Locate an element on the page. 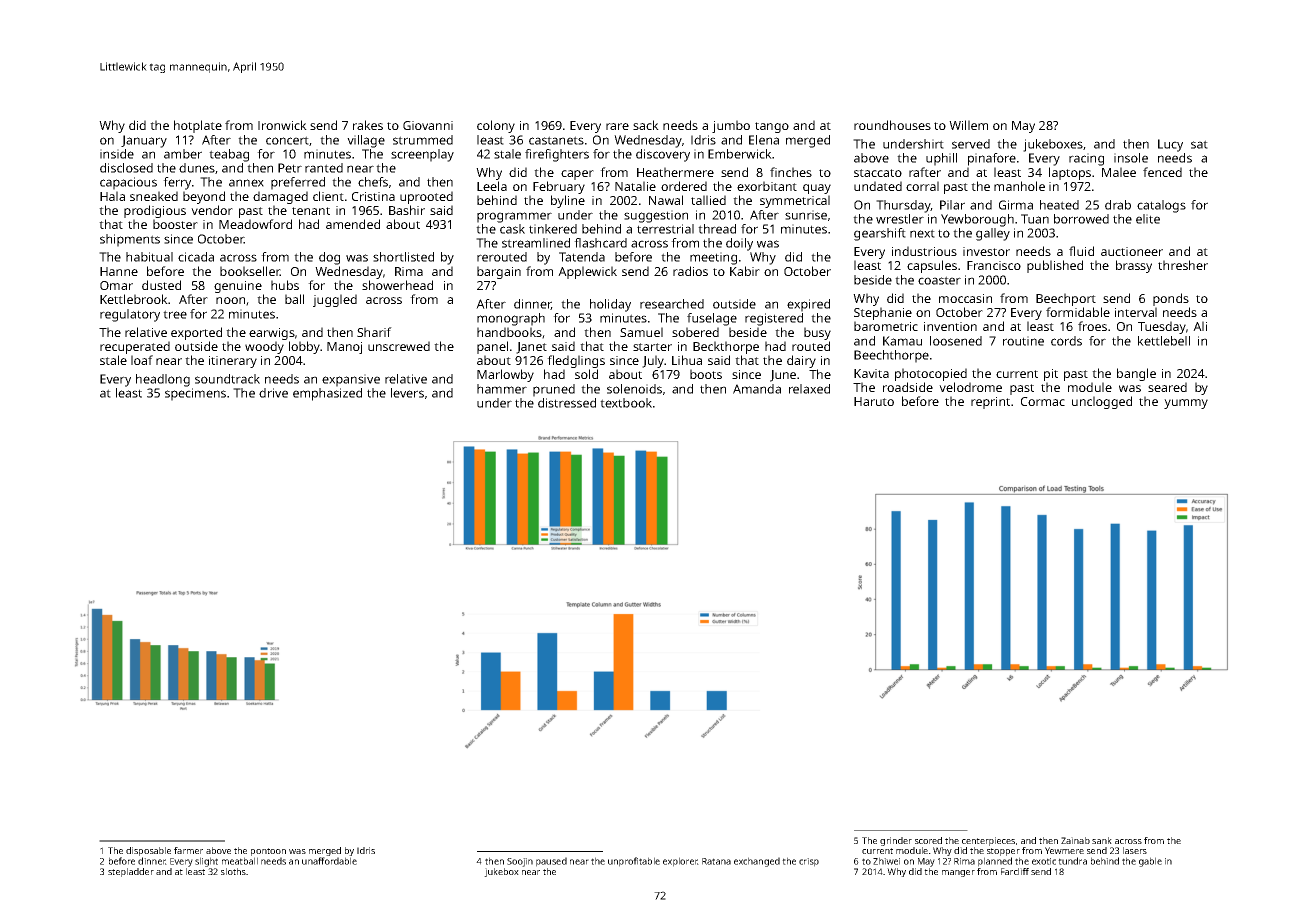 The height and width of the image is (924, 1308). grinder is located at coordinates (896, 841).
